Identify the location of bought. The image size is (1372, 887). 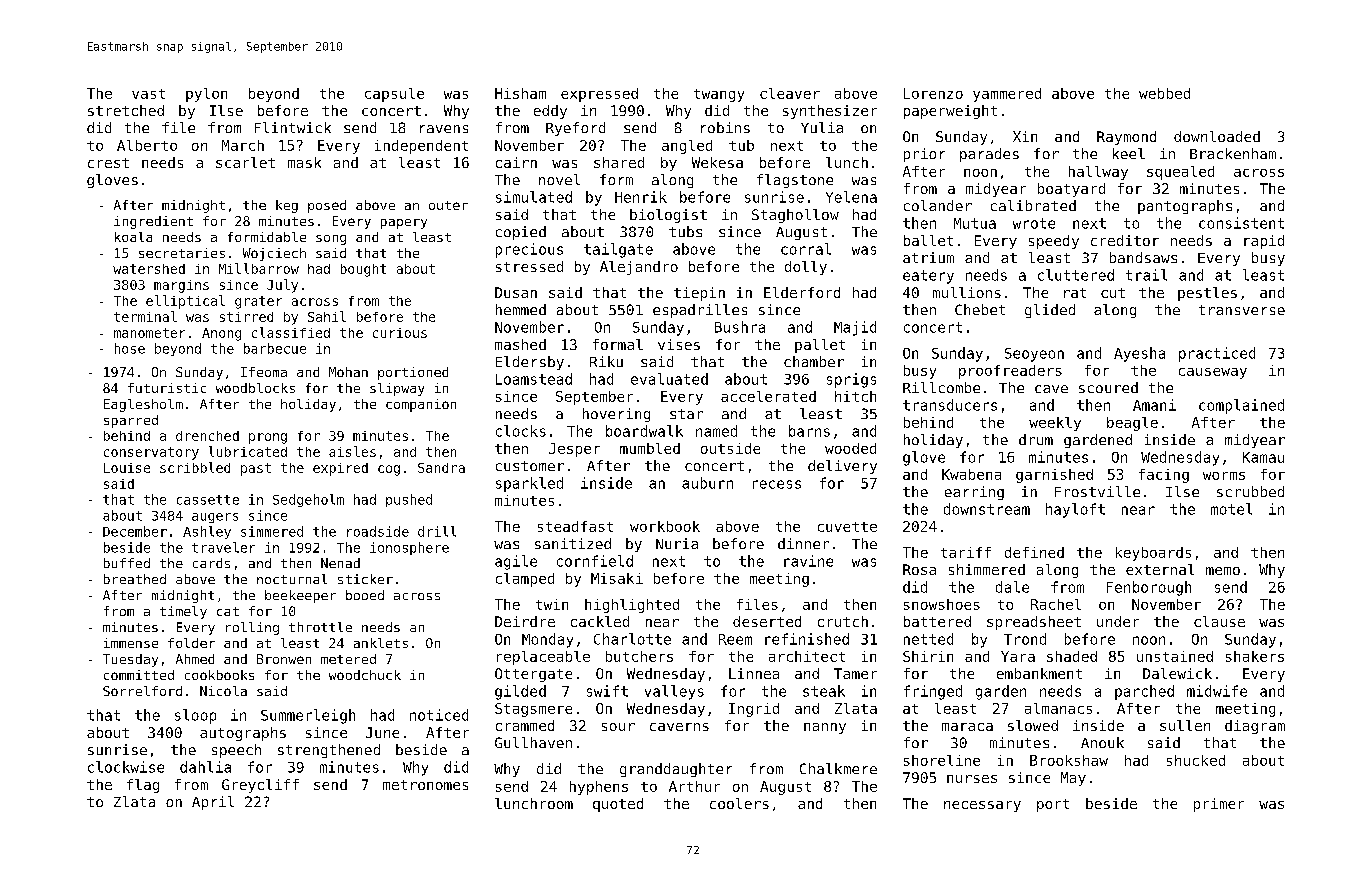
(363, 270).
